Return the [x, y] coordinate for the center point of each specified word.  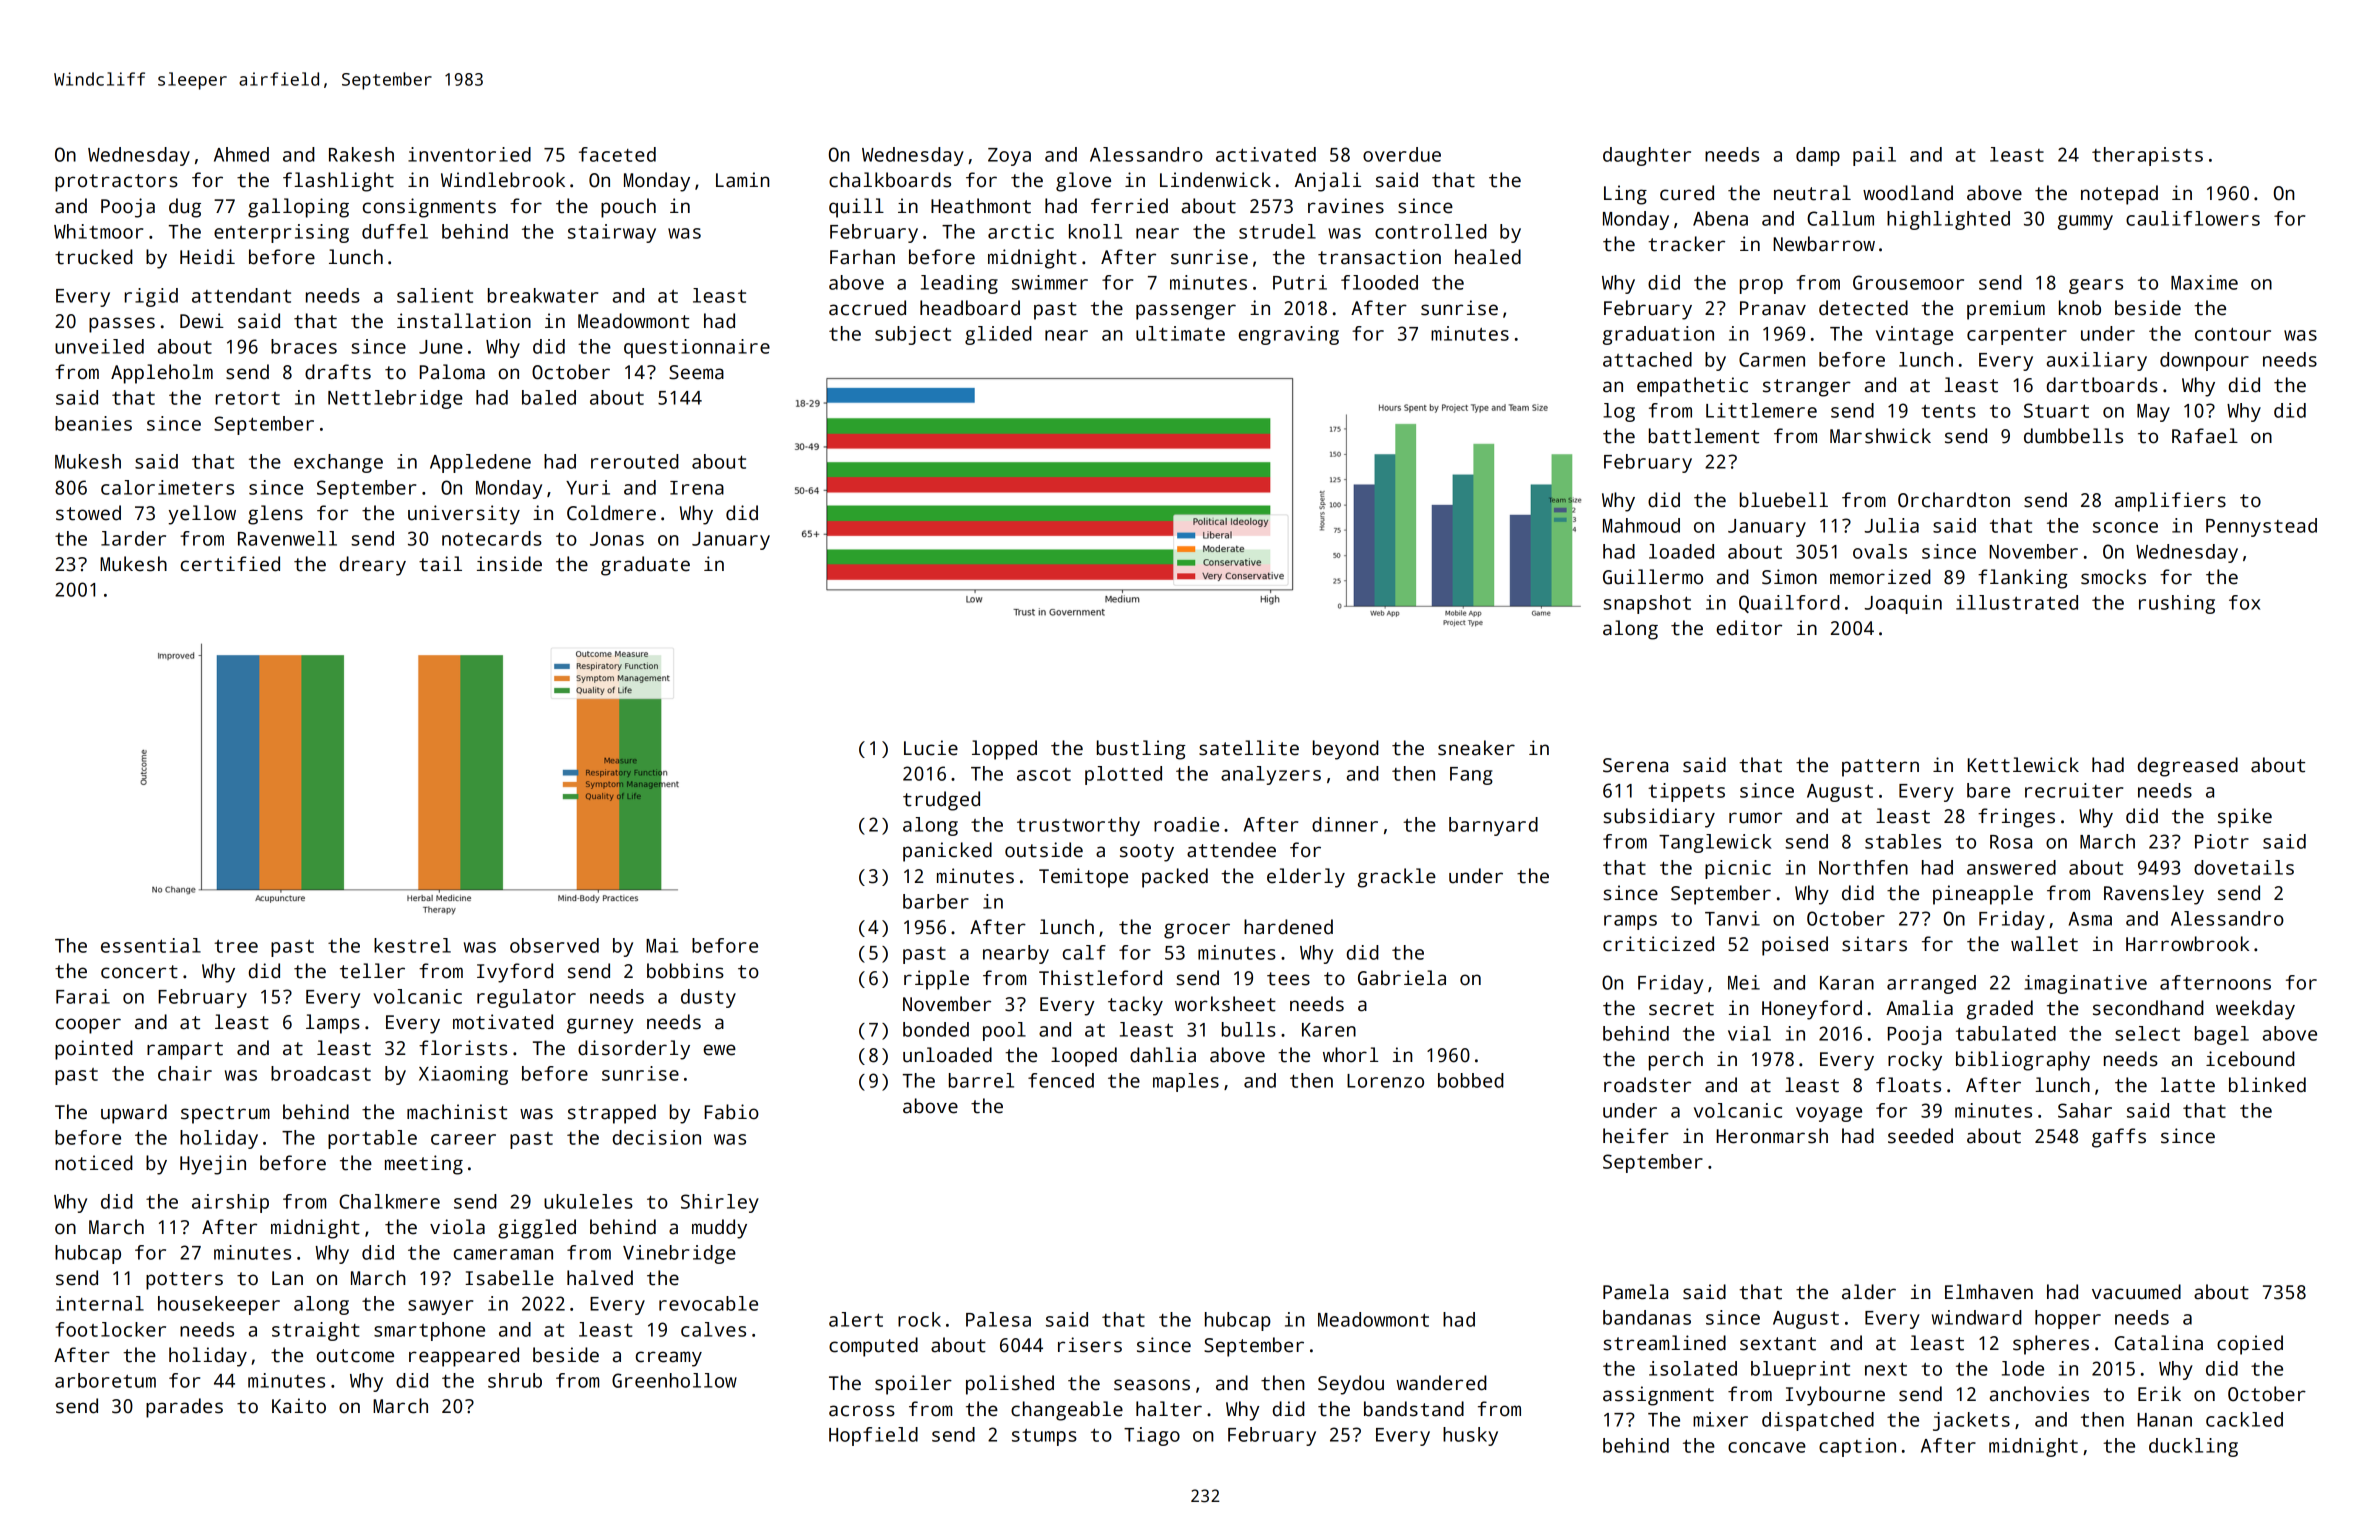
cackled [2244, 1419]
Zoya [1009, 157]
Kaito [299, 1406]
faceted [617, 154]
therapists [2147, 156]
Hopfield [873, 1436]
